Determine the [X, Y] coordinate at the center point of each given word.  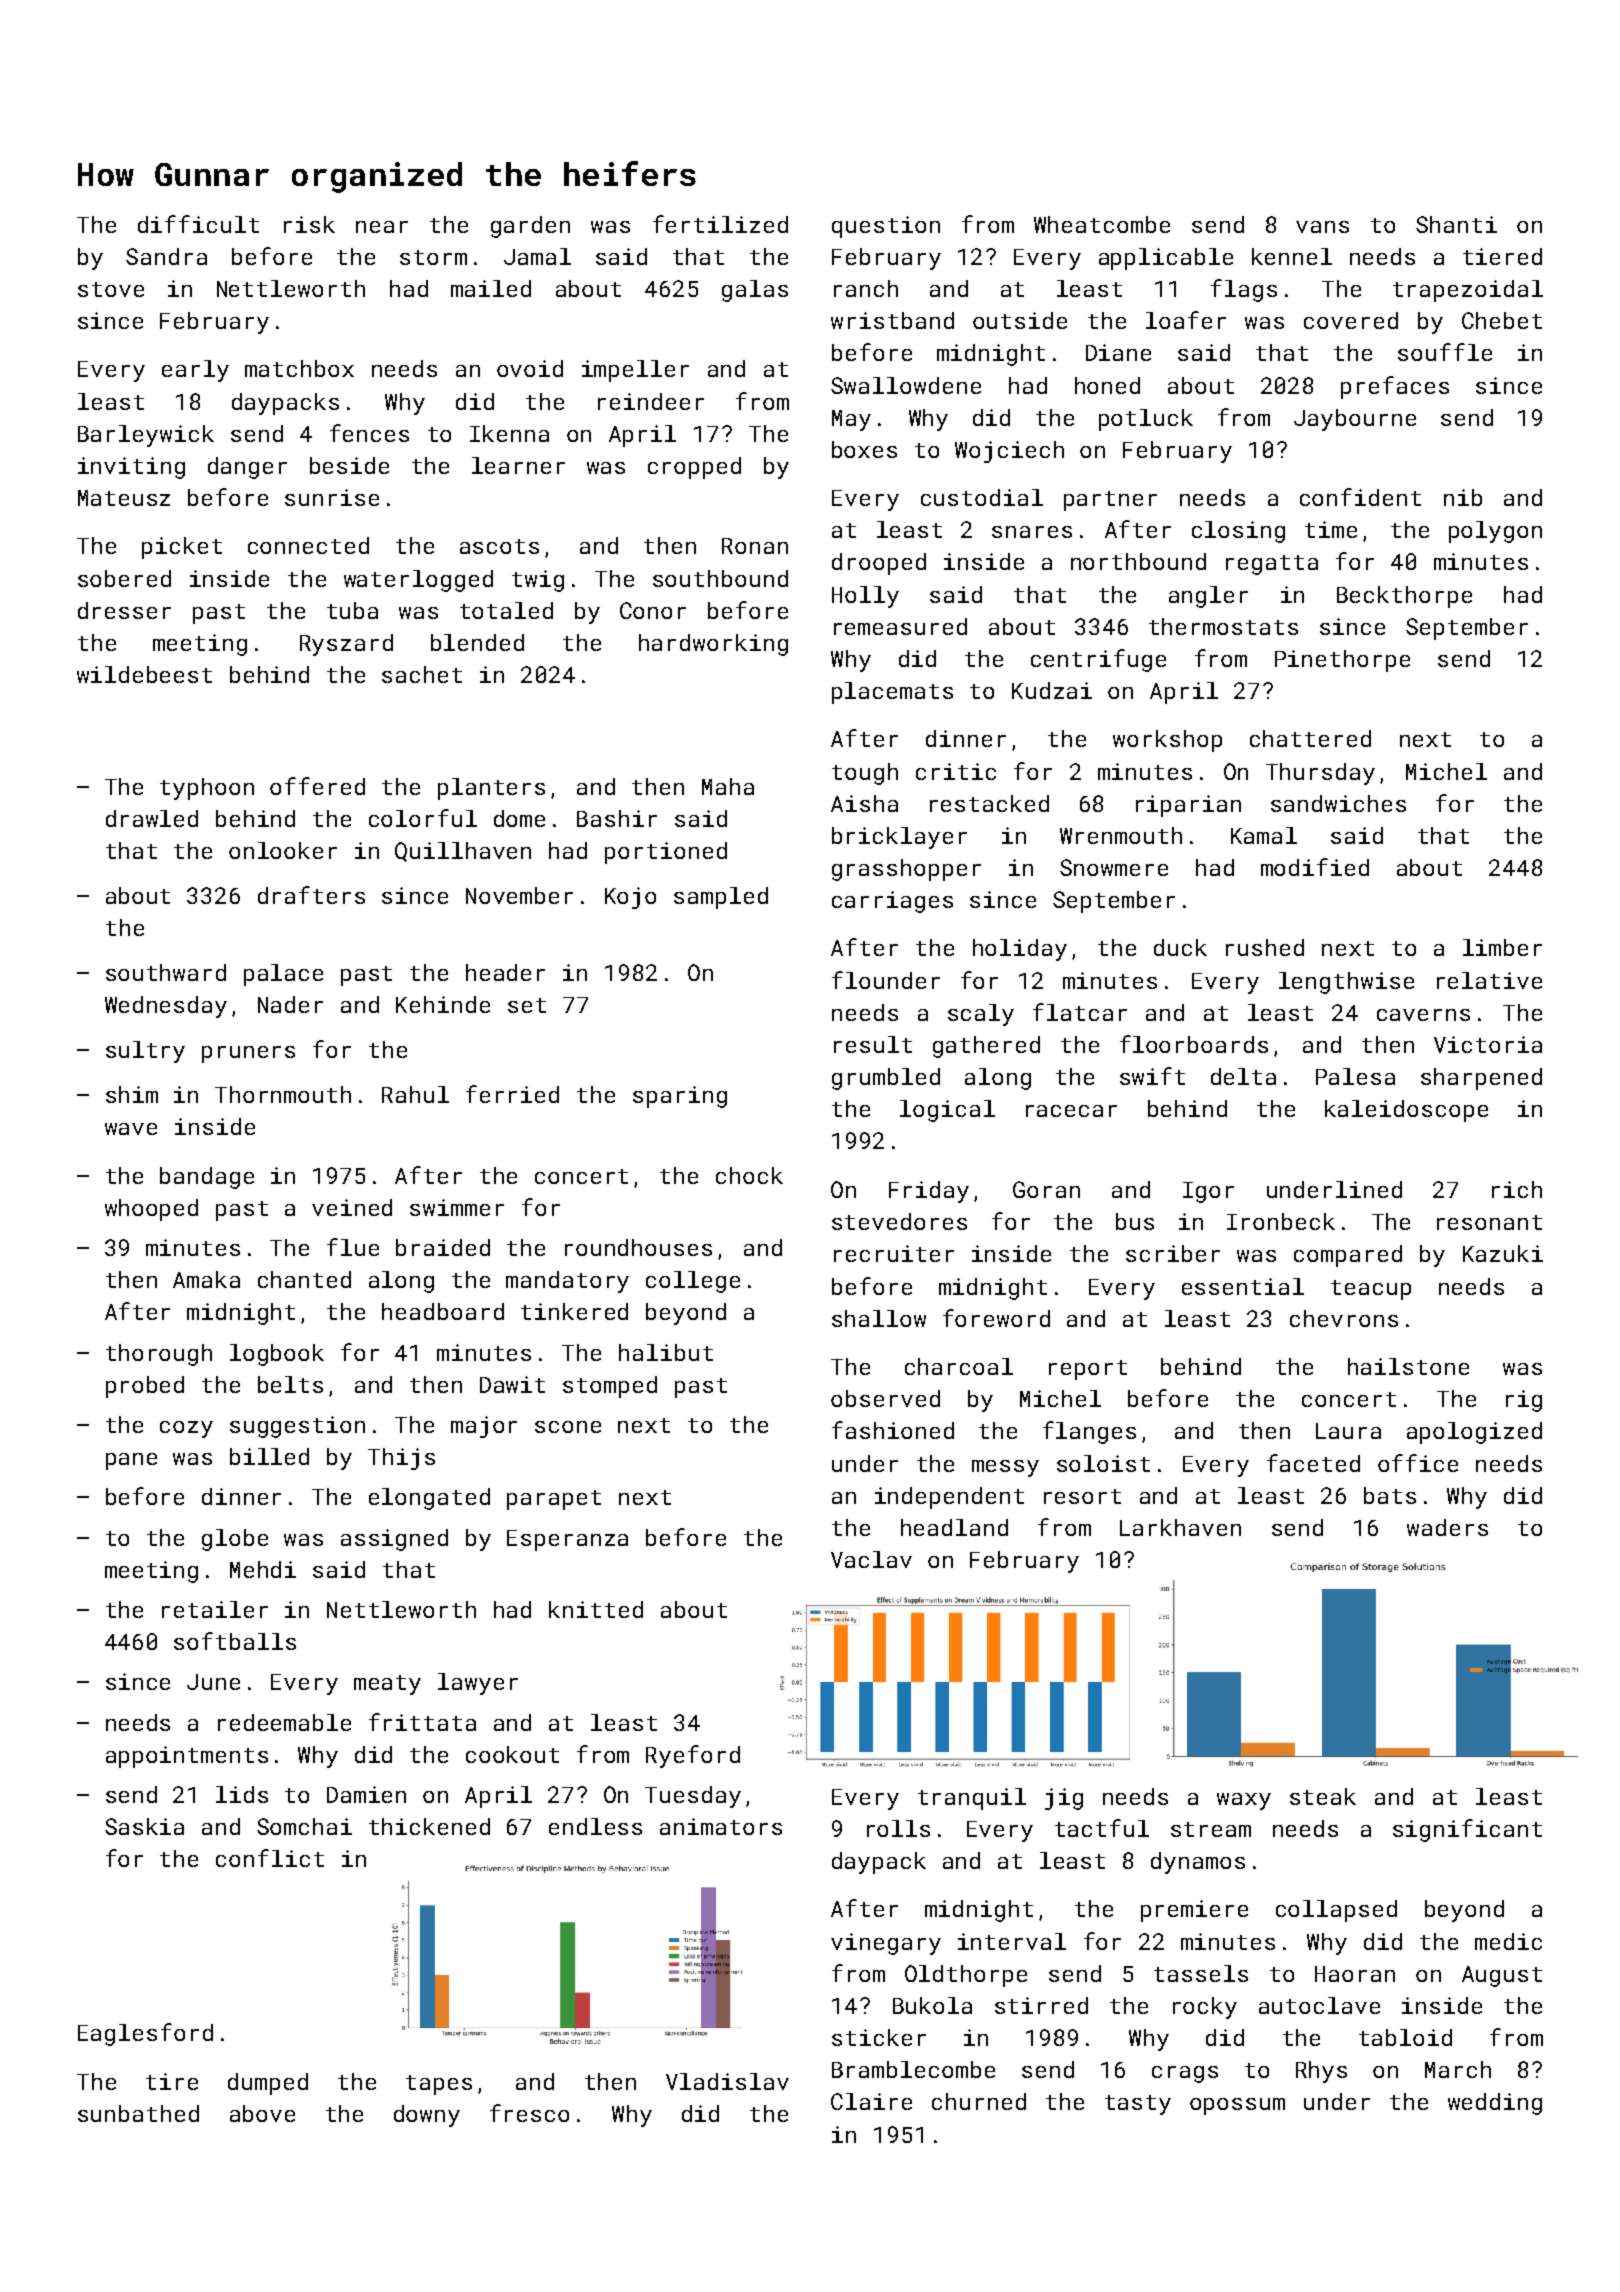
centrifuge [1098, 660]
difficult [198, 224]
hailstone [1408, 1366]
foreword [996, 1318]
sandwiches [1338, 803]
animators [721, 1826]
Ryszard [346, 645]
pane [131, 1461]
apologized [1474, 1433]
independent [949, 1498]
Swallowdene [906, 385]
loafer [1186, 320]
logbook [277, 1355]
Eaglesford [145, 2034]
